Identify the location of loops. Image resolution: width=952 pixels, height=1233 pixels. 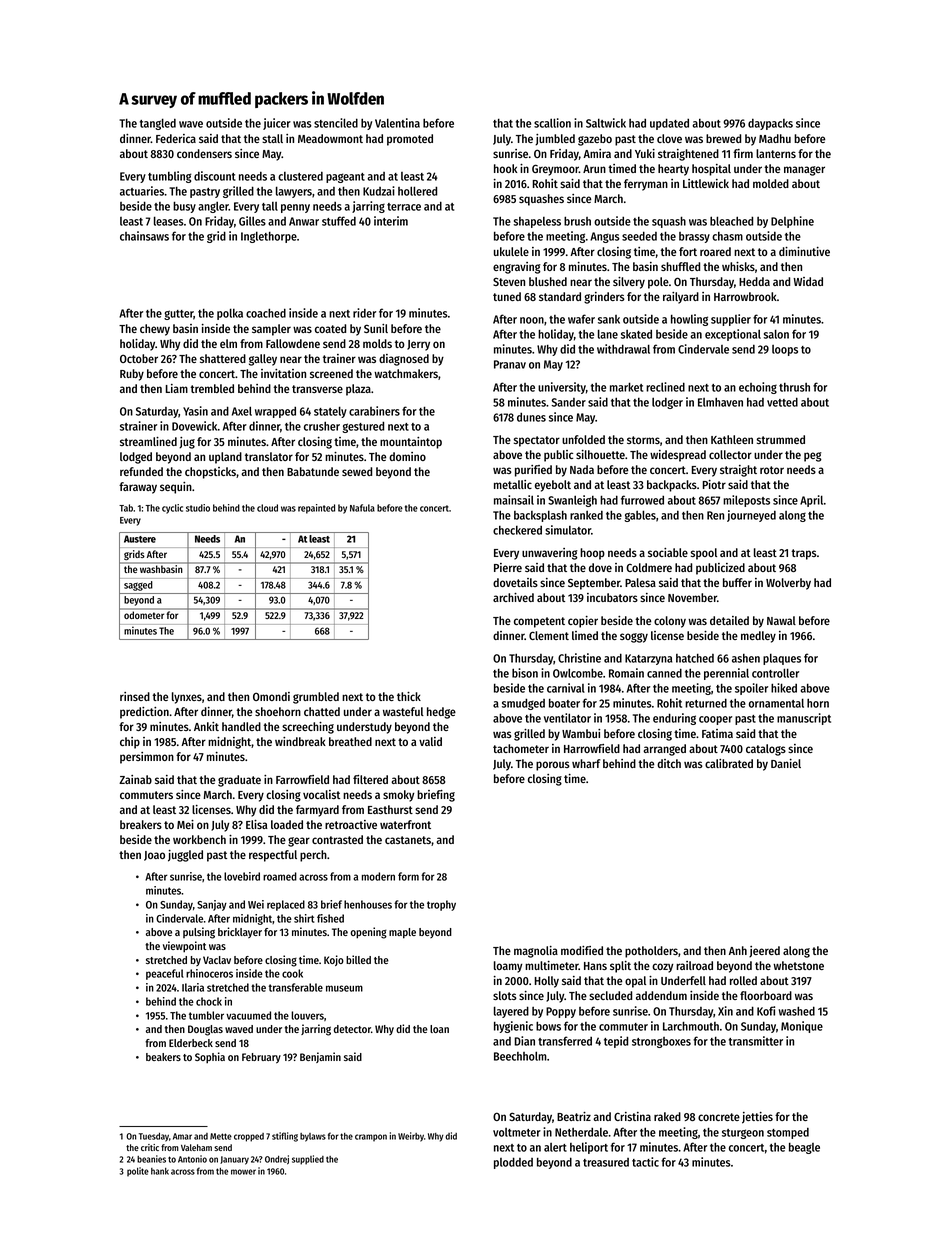
(785, 350).
